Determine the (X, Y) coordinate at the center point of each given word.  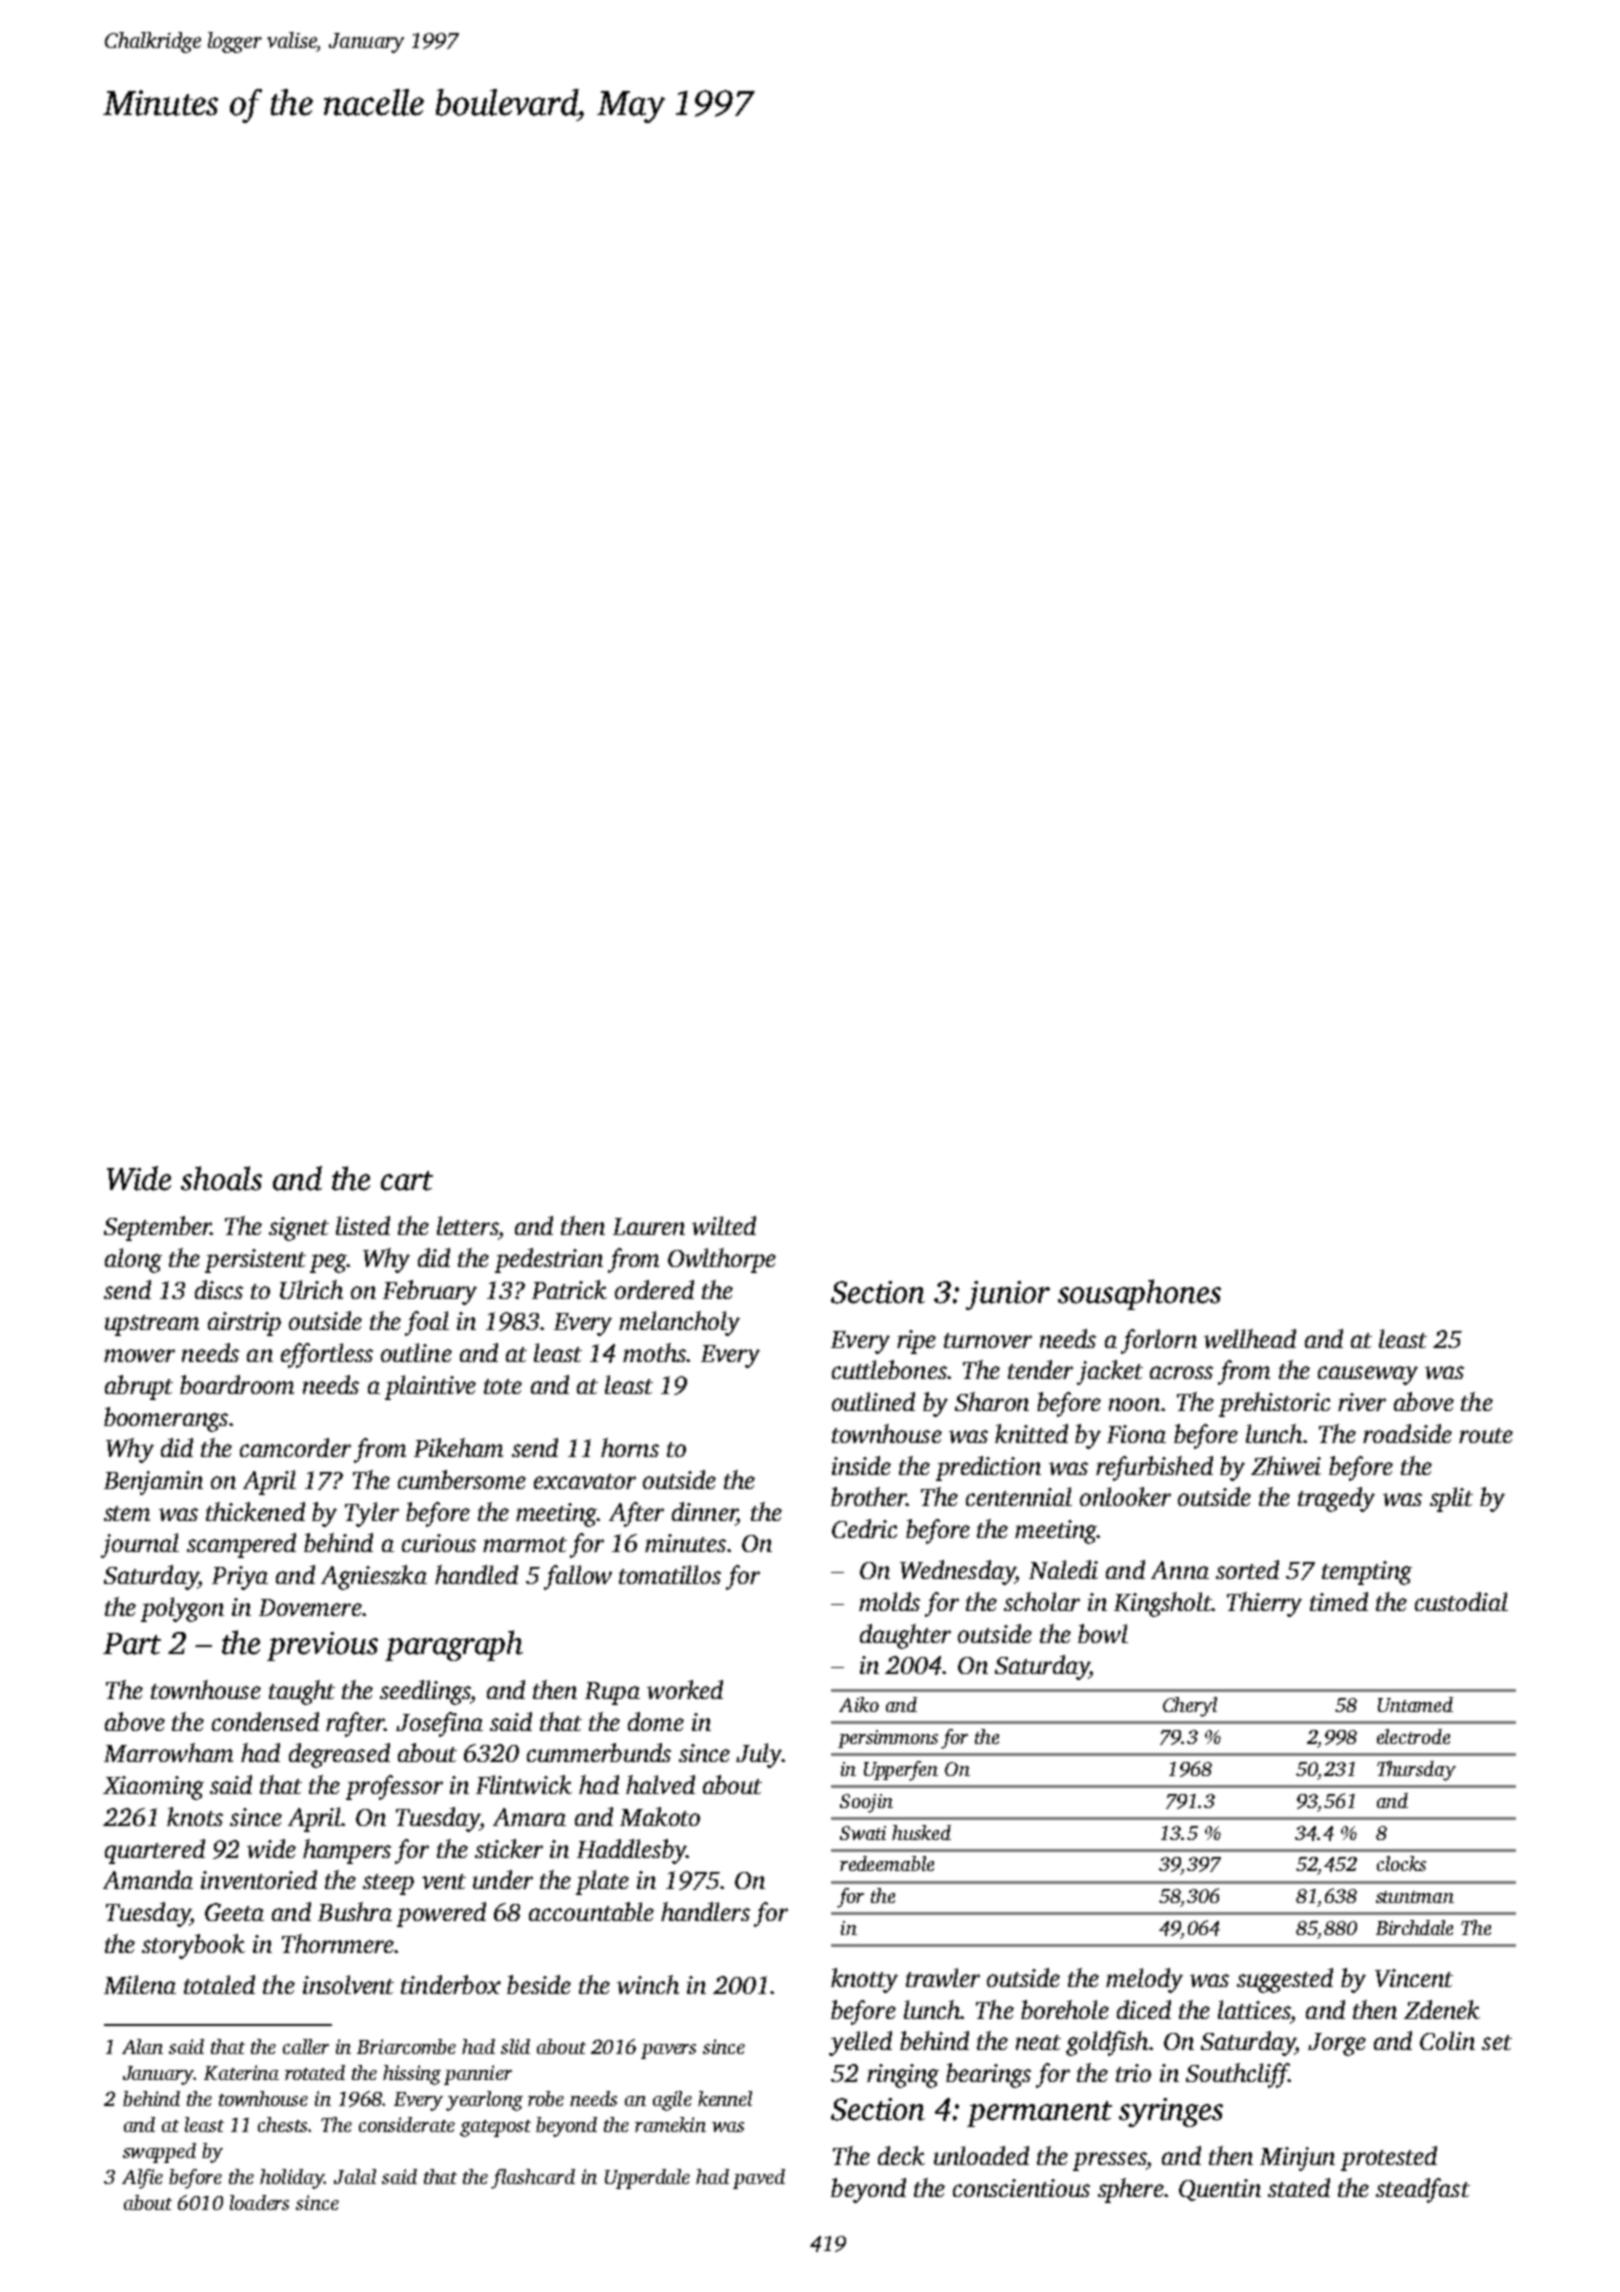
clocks (1401, 1863)
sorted (1247, 1569)
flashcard (533, 2179)
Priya (240, 1578)
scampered (241, 1545)
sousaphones (1139, 1294)
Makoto (660, 1816)
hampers (347, 1851)
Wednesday (957, 1572)
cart (407, 1181)
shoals (221, 1178)
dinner (704, 1511)
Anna (1180, 1570)
